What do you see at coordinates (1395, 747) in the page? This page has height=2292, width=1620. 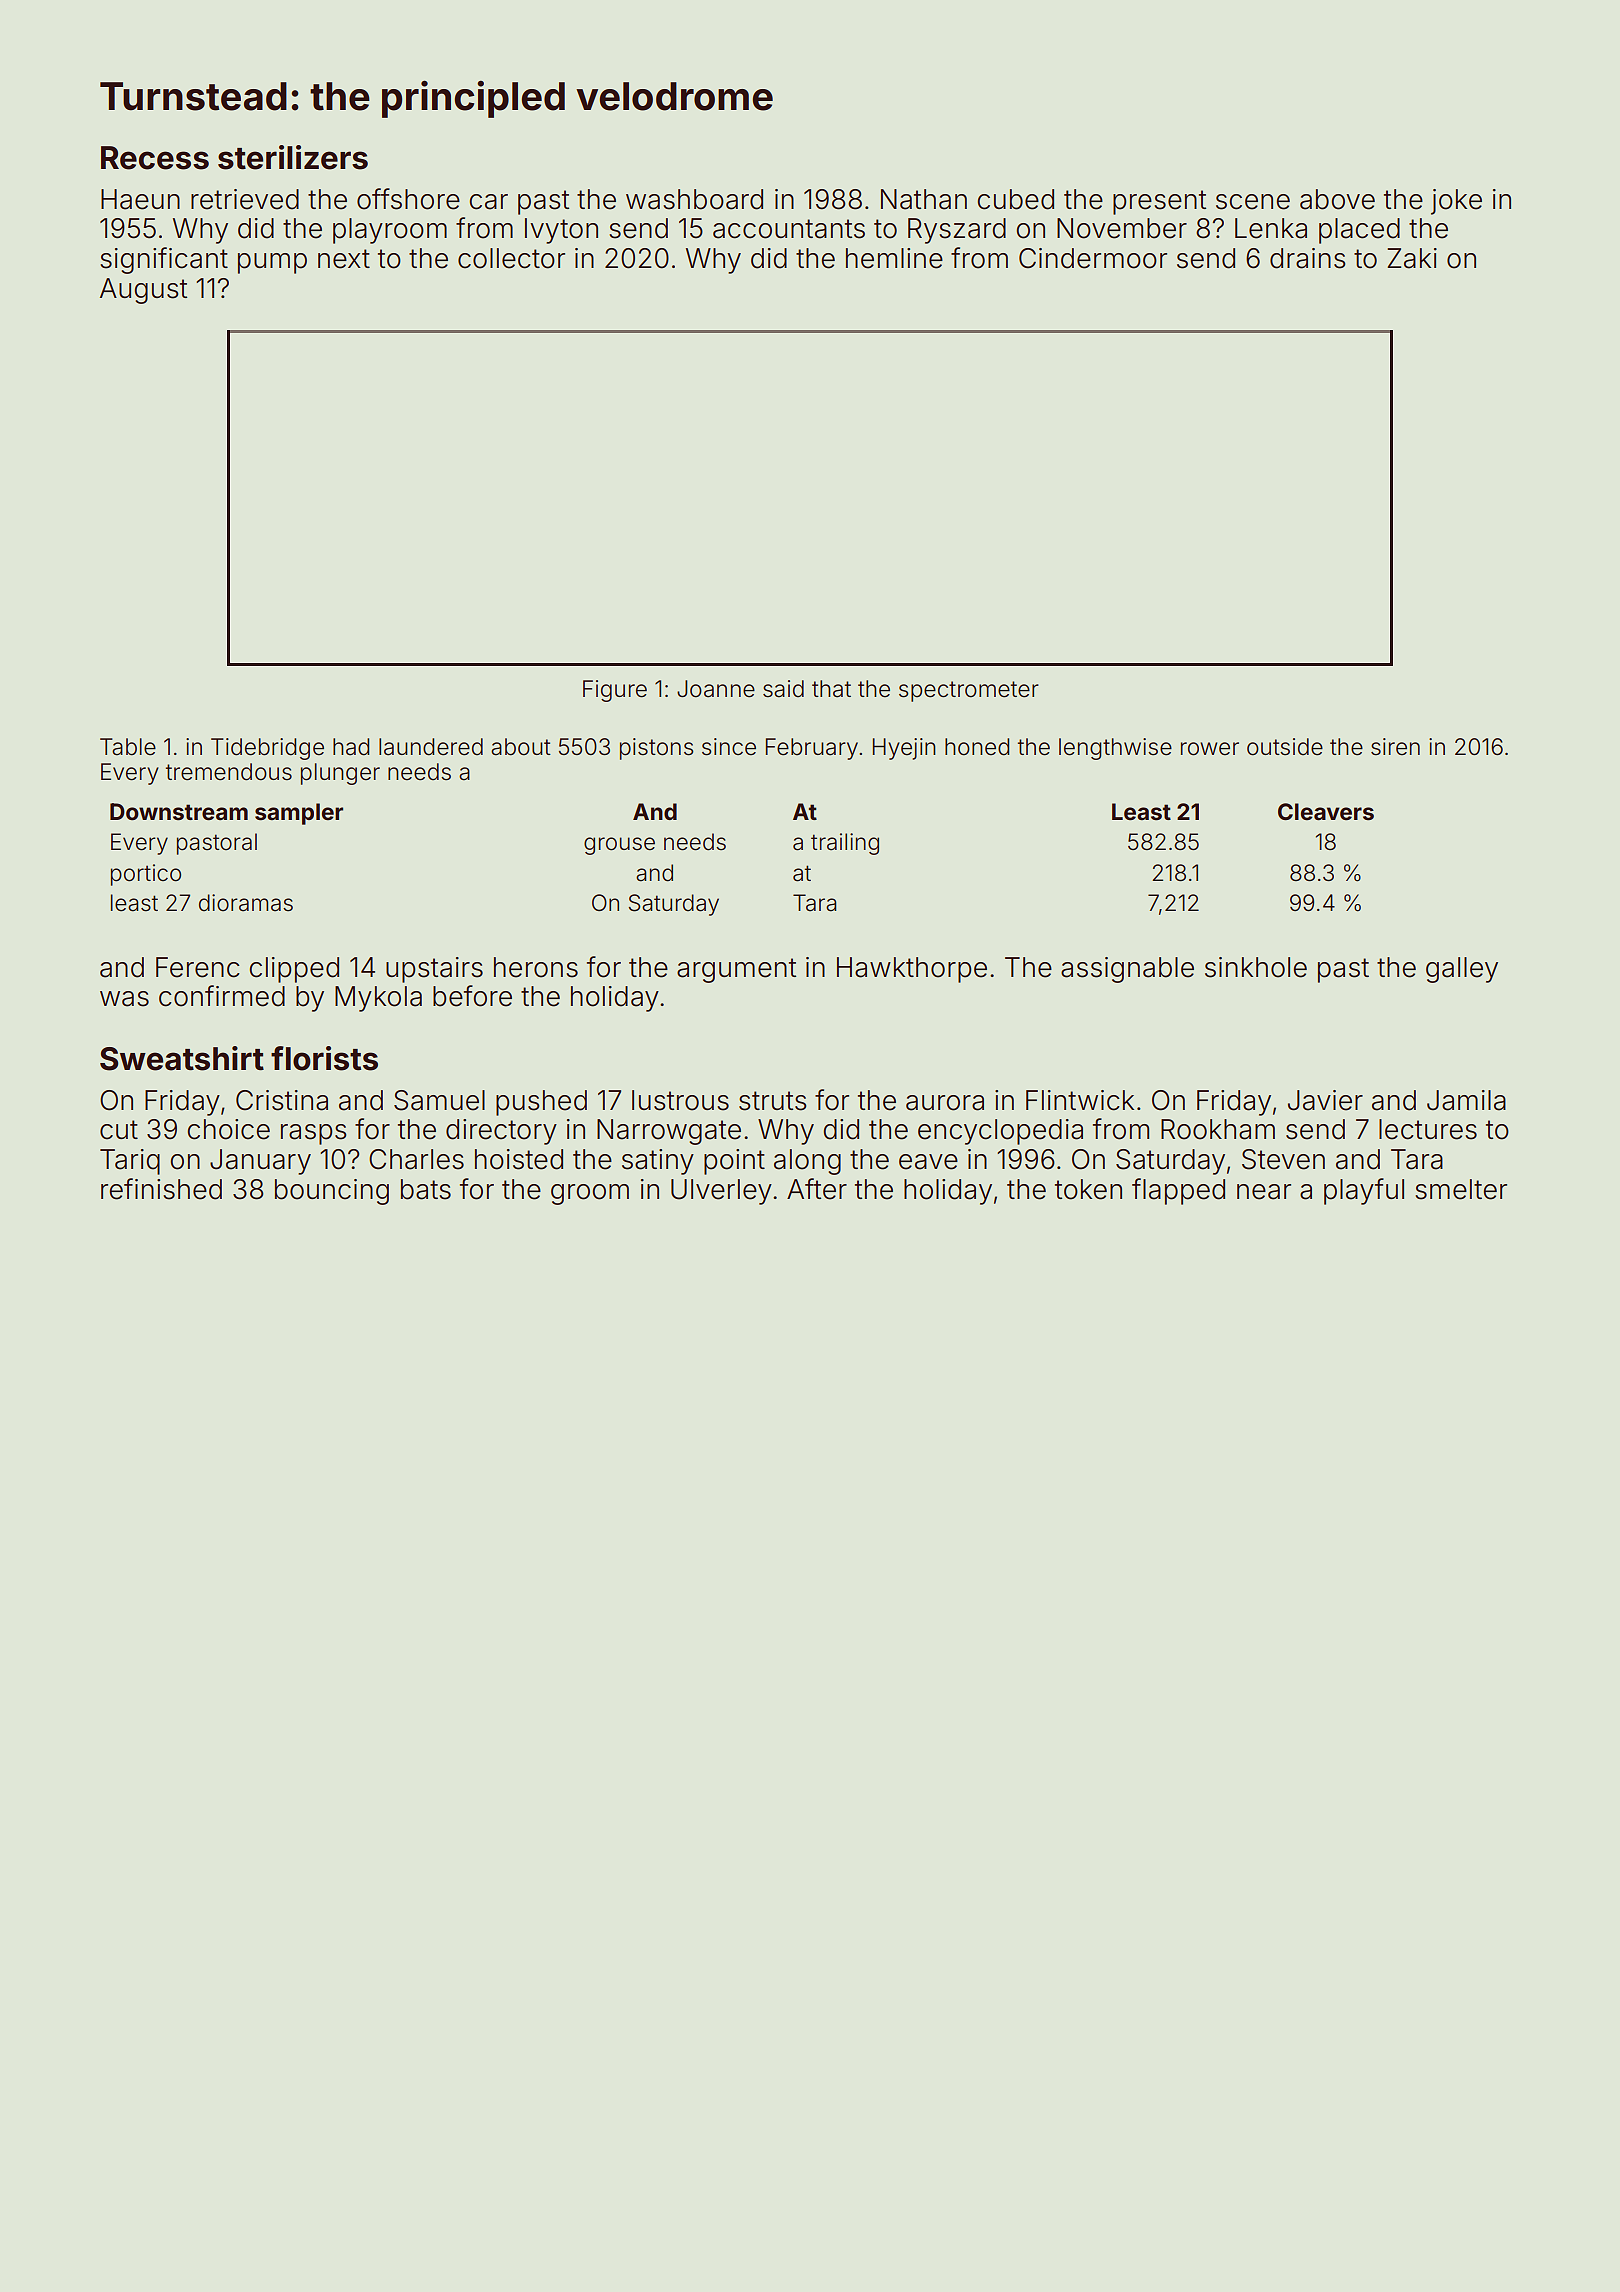 I see `siren` at bounding box center [1395, 747].
